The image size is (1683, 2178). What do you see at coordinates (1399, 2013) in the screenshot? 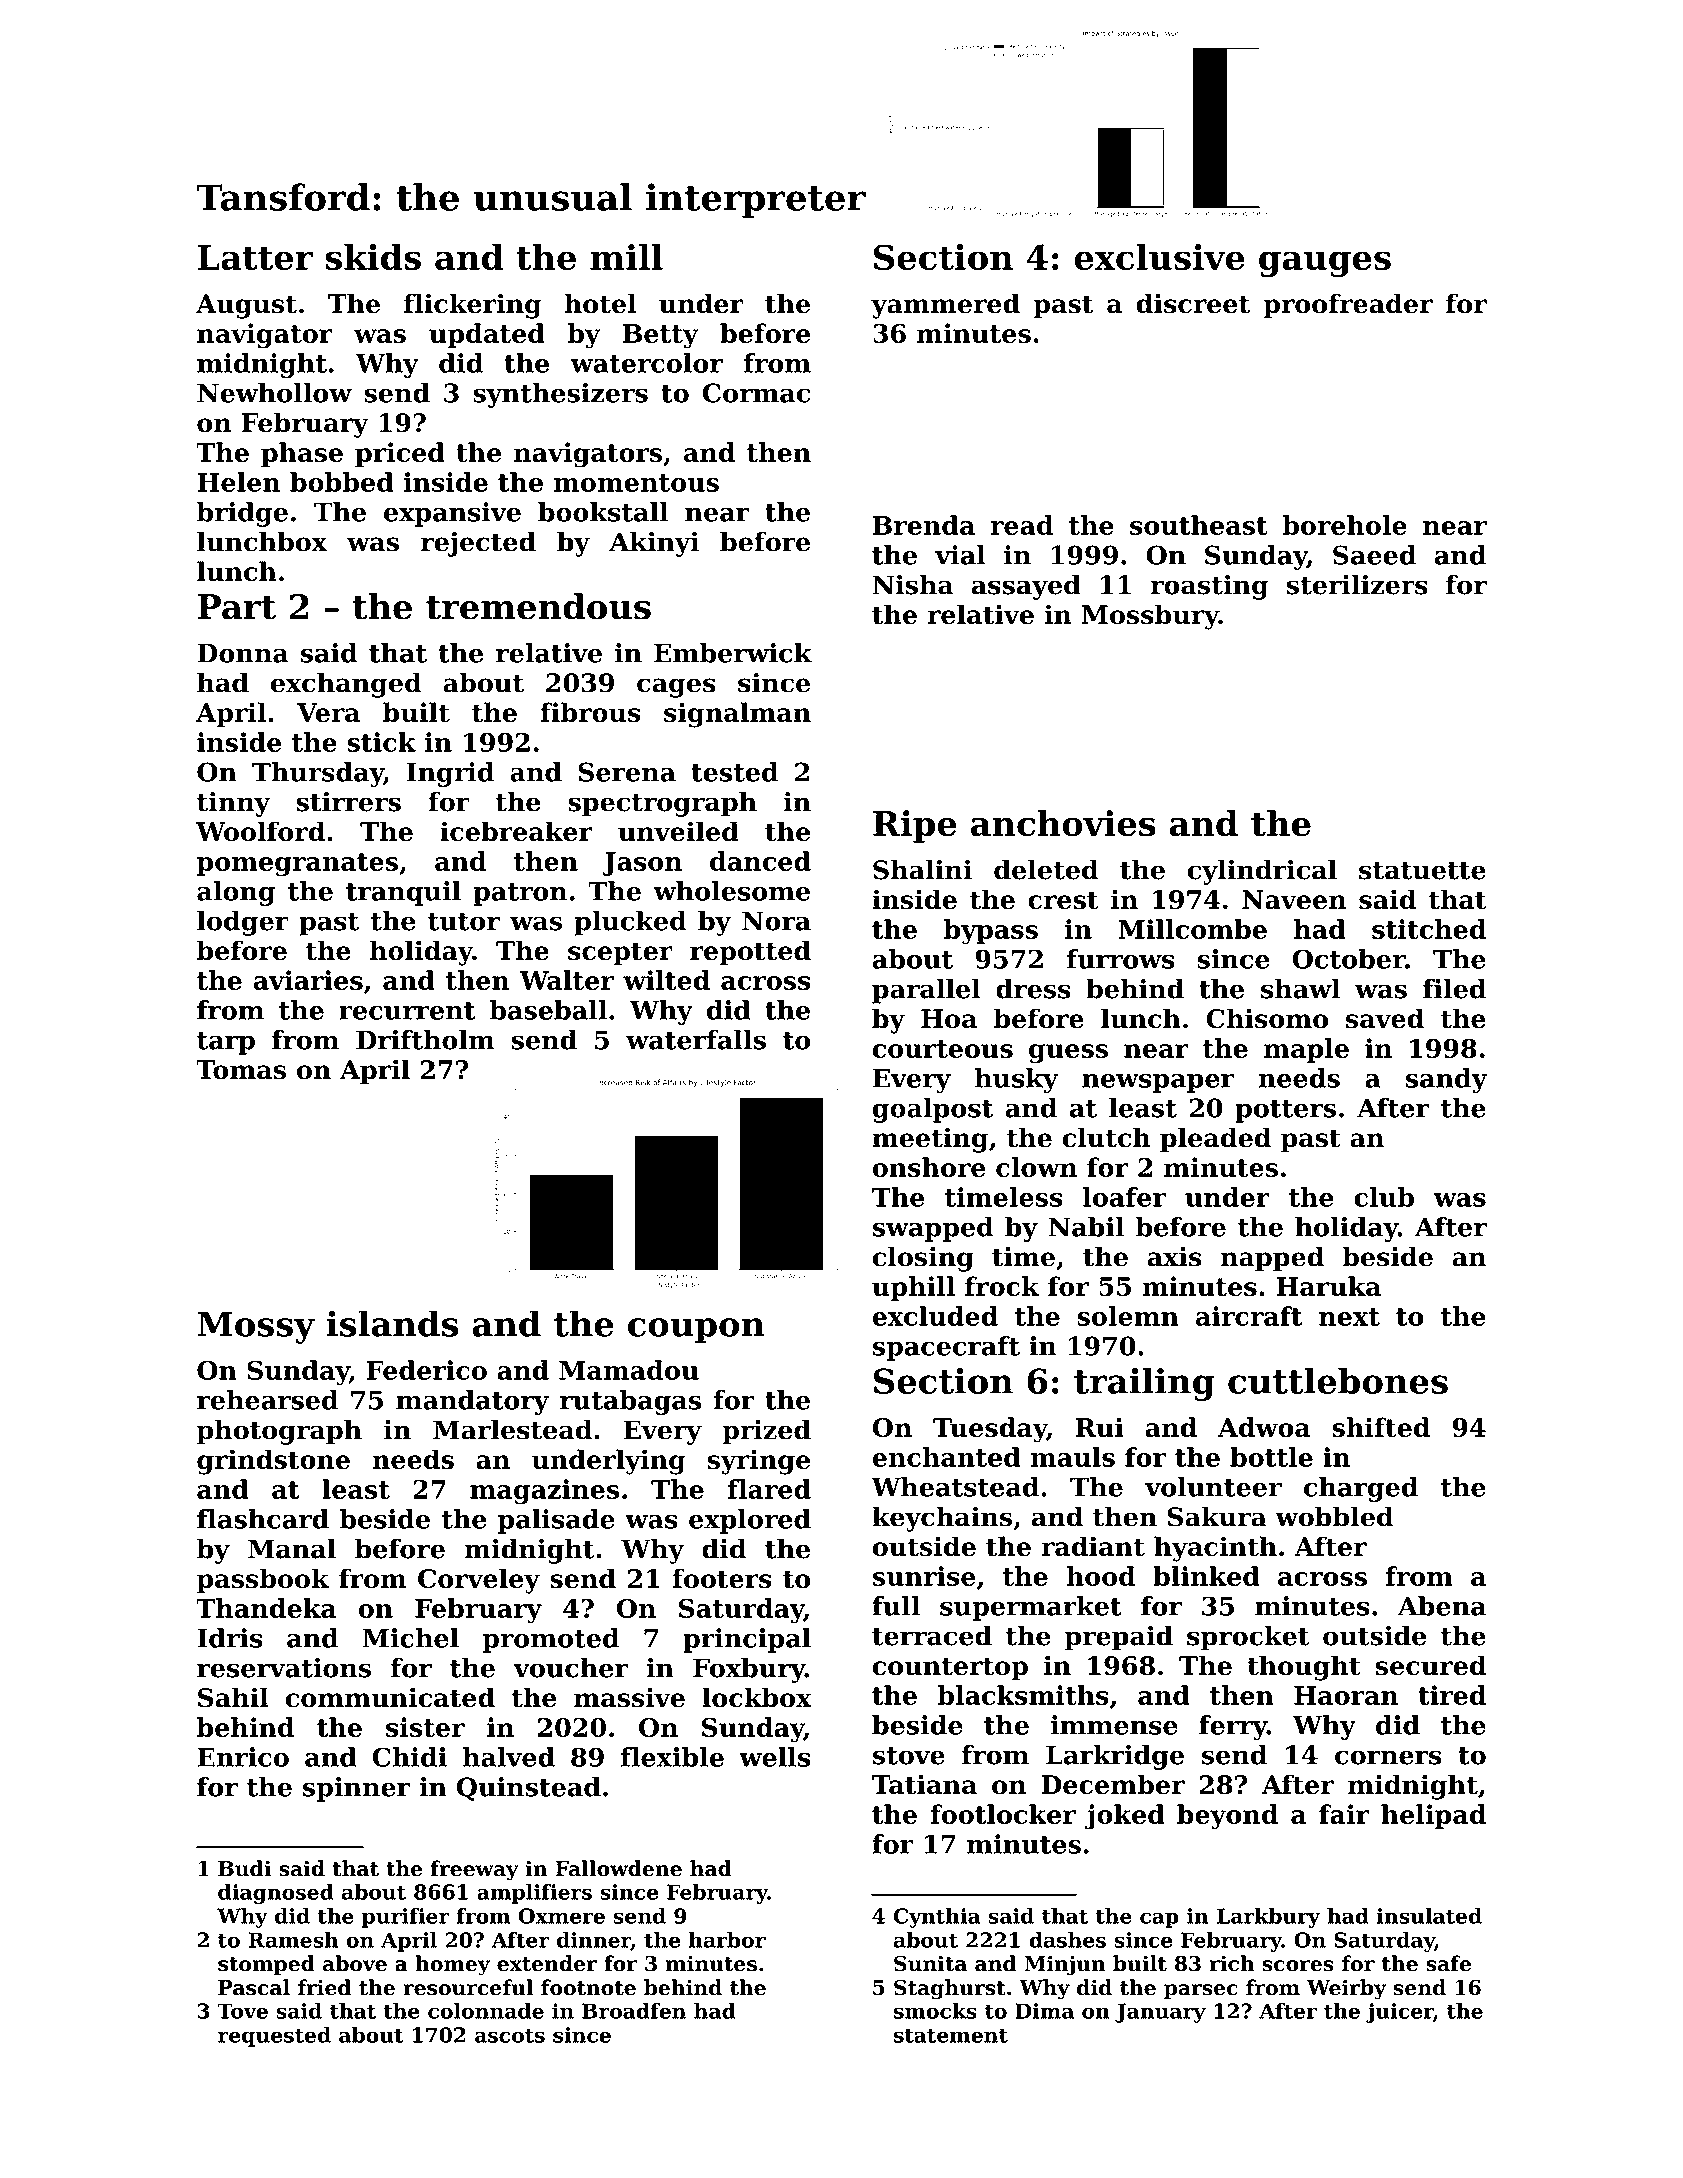
I see `juicer` at bounding box center [1399, 2013].
